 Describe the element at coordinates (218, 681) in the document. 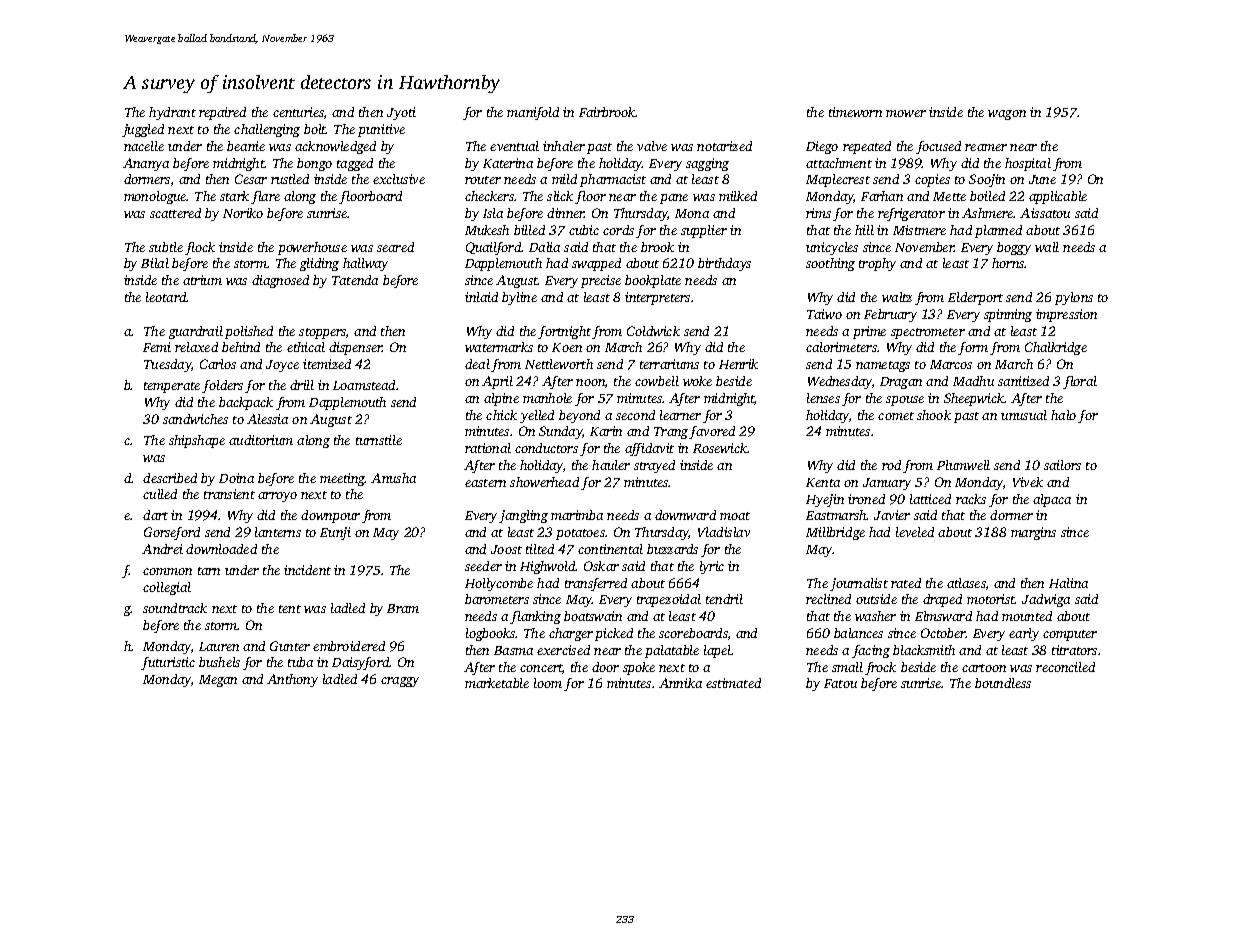

I see `Megan` at that location.
